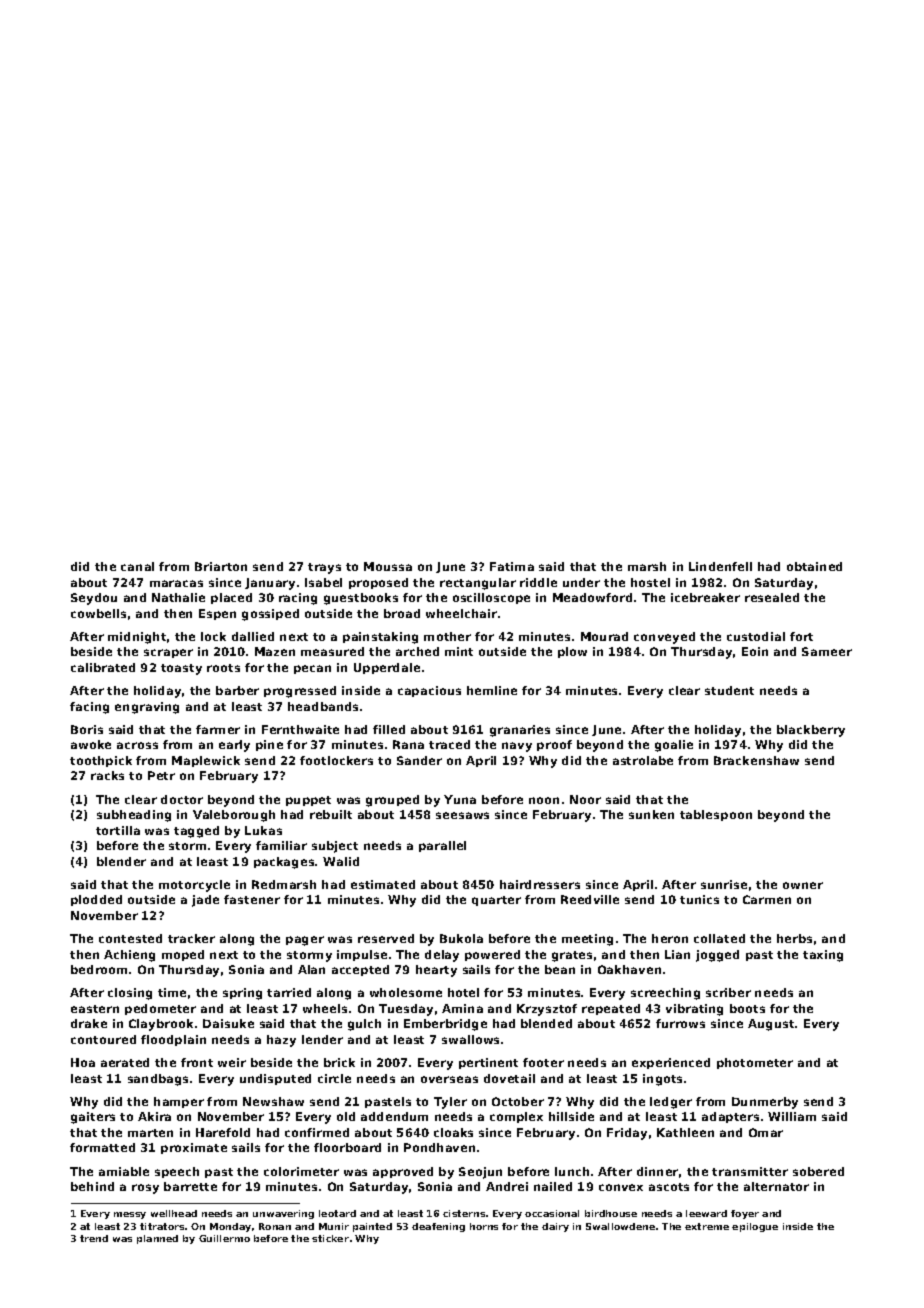 The height and width of the screenshot is (1308, 924). What do you see at coordinates (492, 690) in the screenshot?
I see `hemline` at bounding box center [492, 690].
